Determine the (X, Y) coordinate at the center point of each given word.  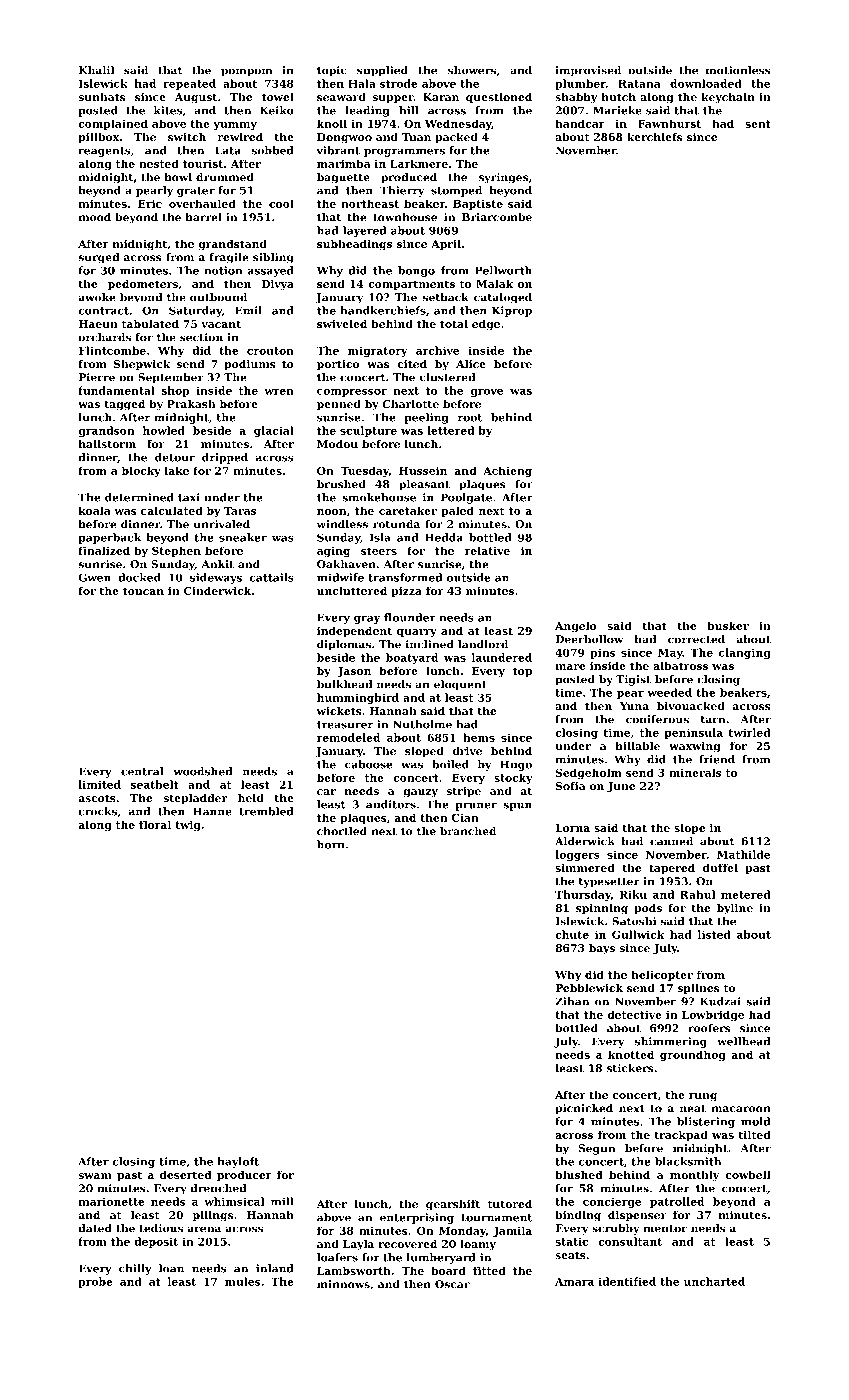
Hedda (444, 537)
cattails (272, 577)
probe (95, 1282)
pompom (246, 72)
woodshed (202, 771)
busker (728, 625)
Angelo (576, 627)
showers (472, 70)
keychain (728, 98)
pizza (406, 592)
